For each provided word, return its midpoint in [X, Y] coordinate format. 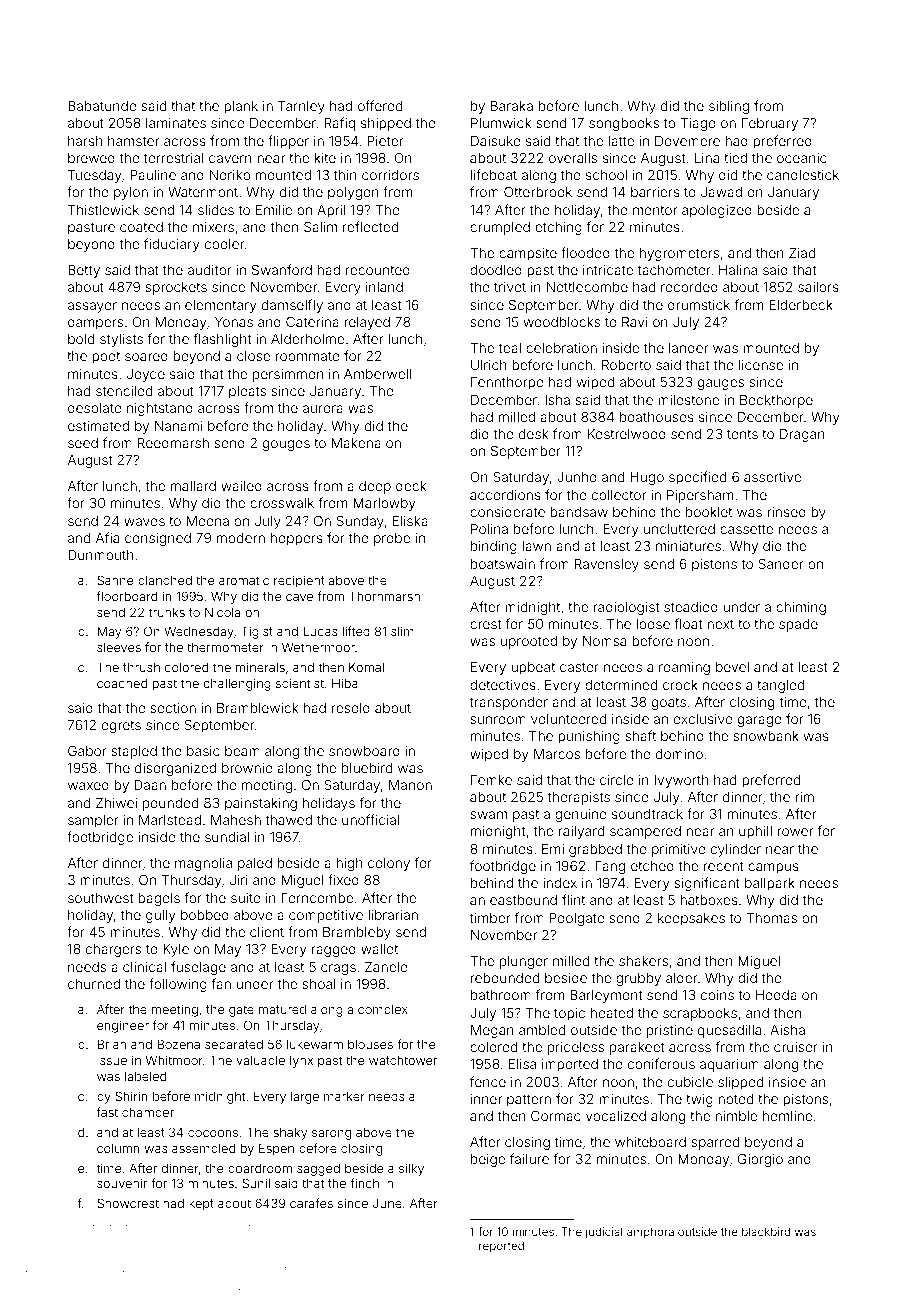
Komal [366, 667]
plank [241, 107]
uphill [755, 832]
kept [201, 1205]
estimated [98, 426]
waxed [88, 785]
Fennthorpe [507, 383]
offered [380, 105]
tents [742, 434]
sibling [729, 107]
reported [501, 1247]
